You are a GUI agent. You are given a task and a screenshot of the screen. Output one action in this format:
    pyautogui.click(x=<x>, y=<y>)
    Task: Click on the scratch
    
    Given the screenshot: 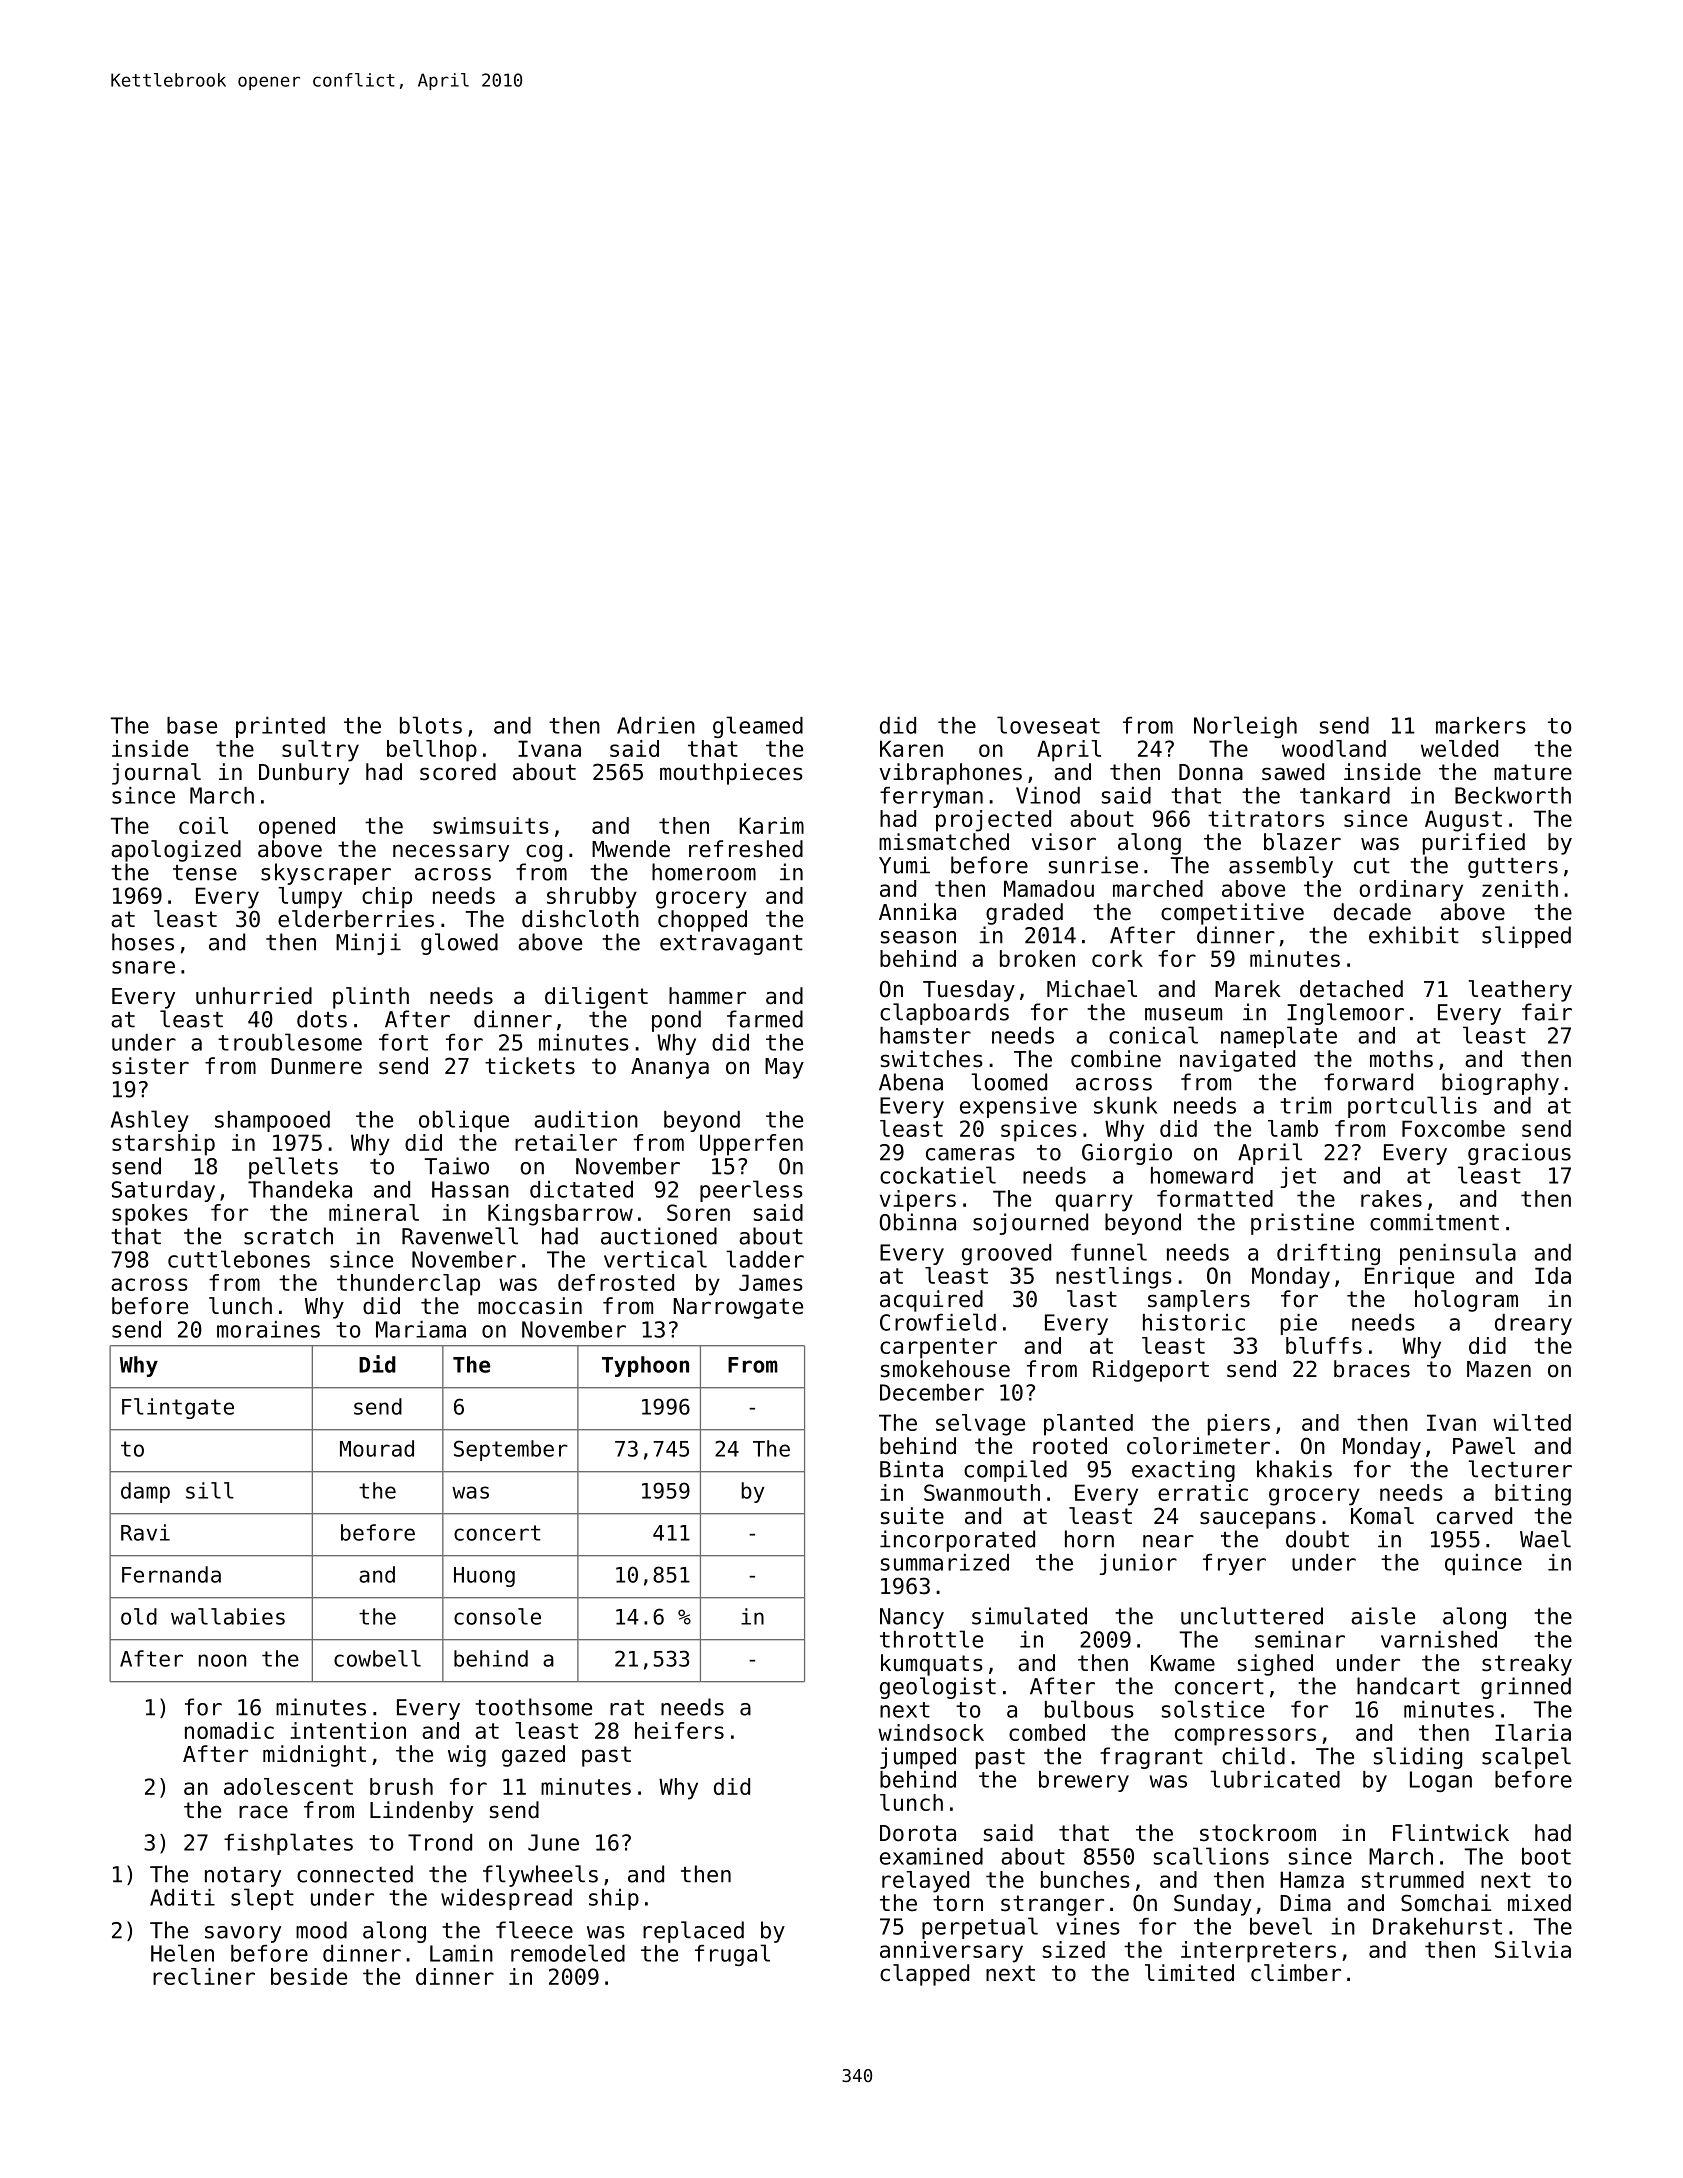 What is the action you would take?
    pyautogui.click(x=288, y=1236)
